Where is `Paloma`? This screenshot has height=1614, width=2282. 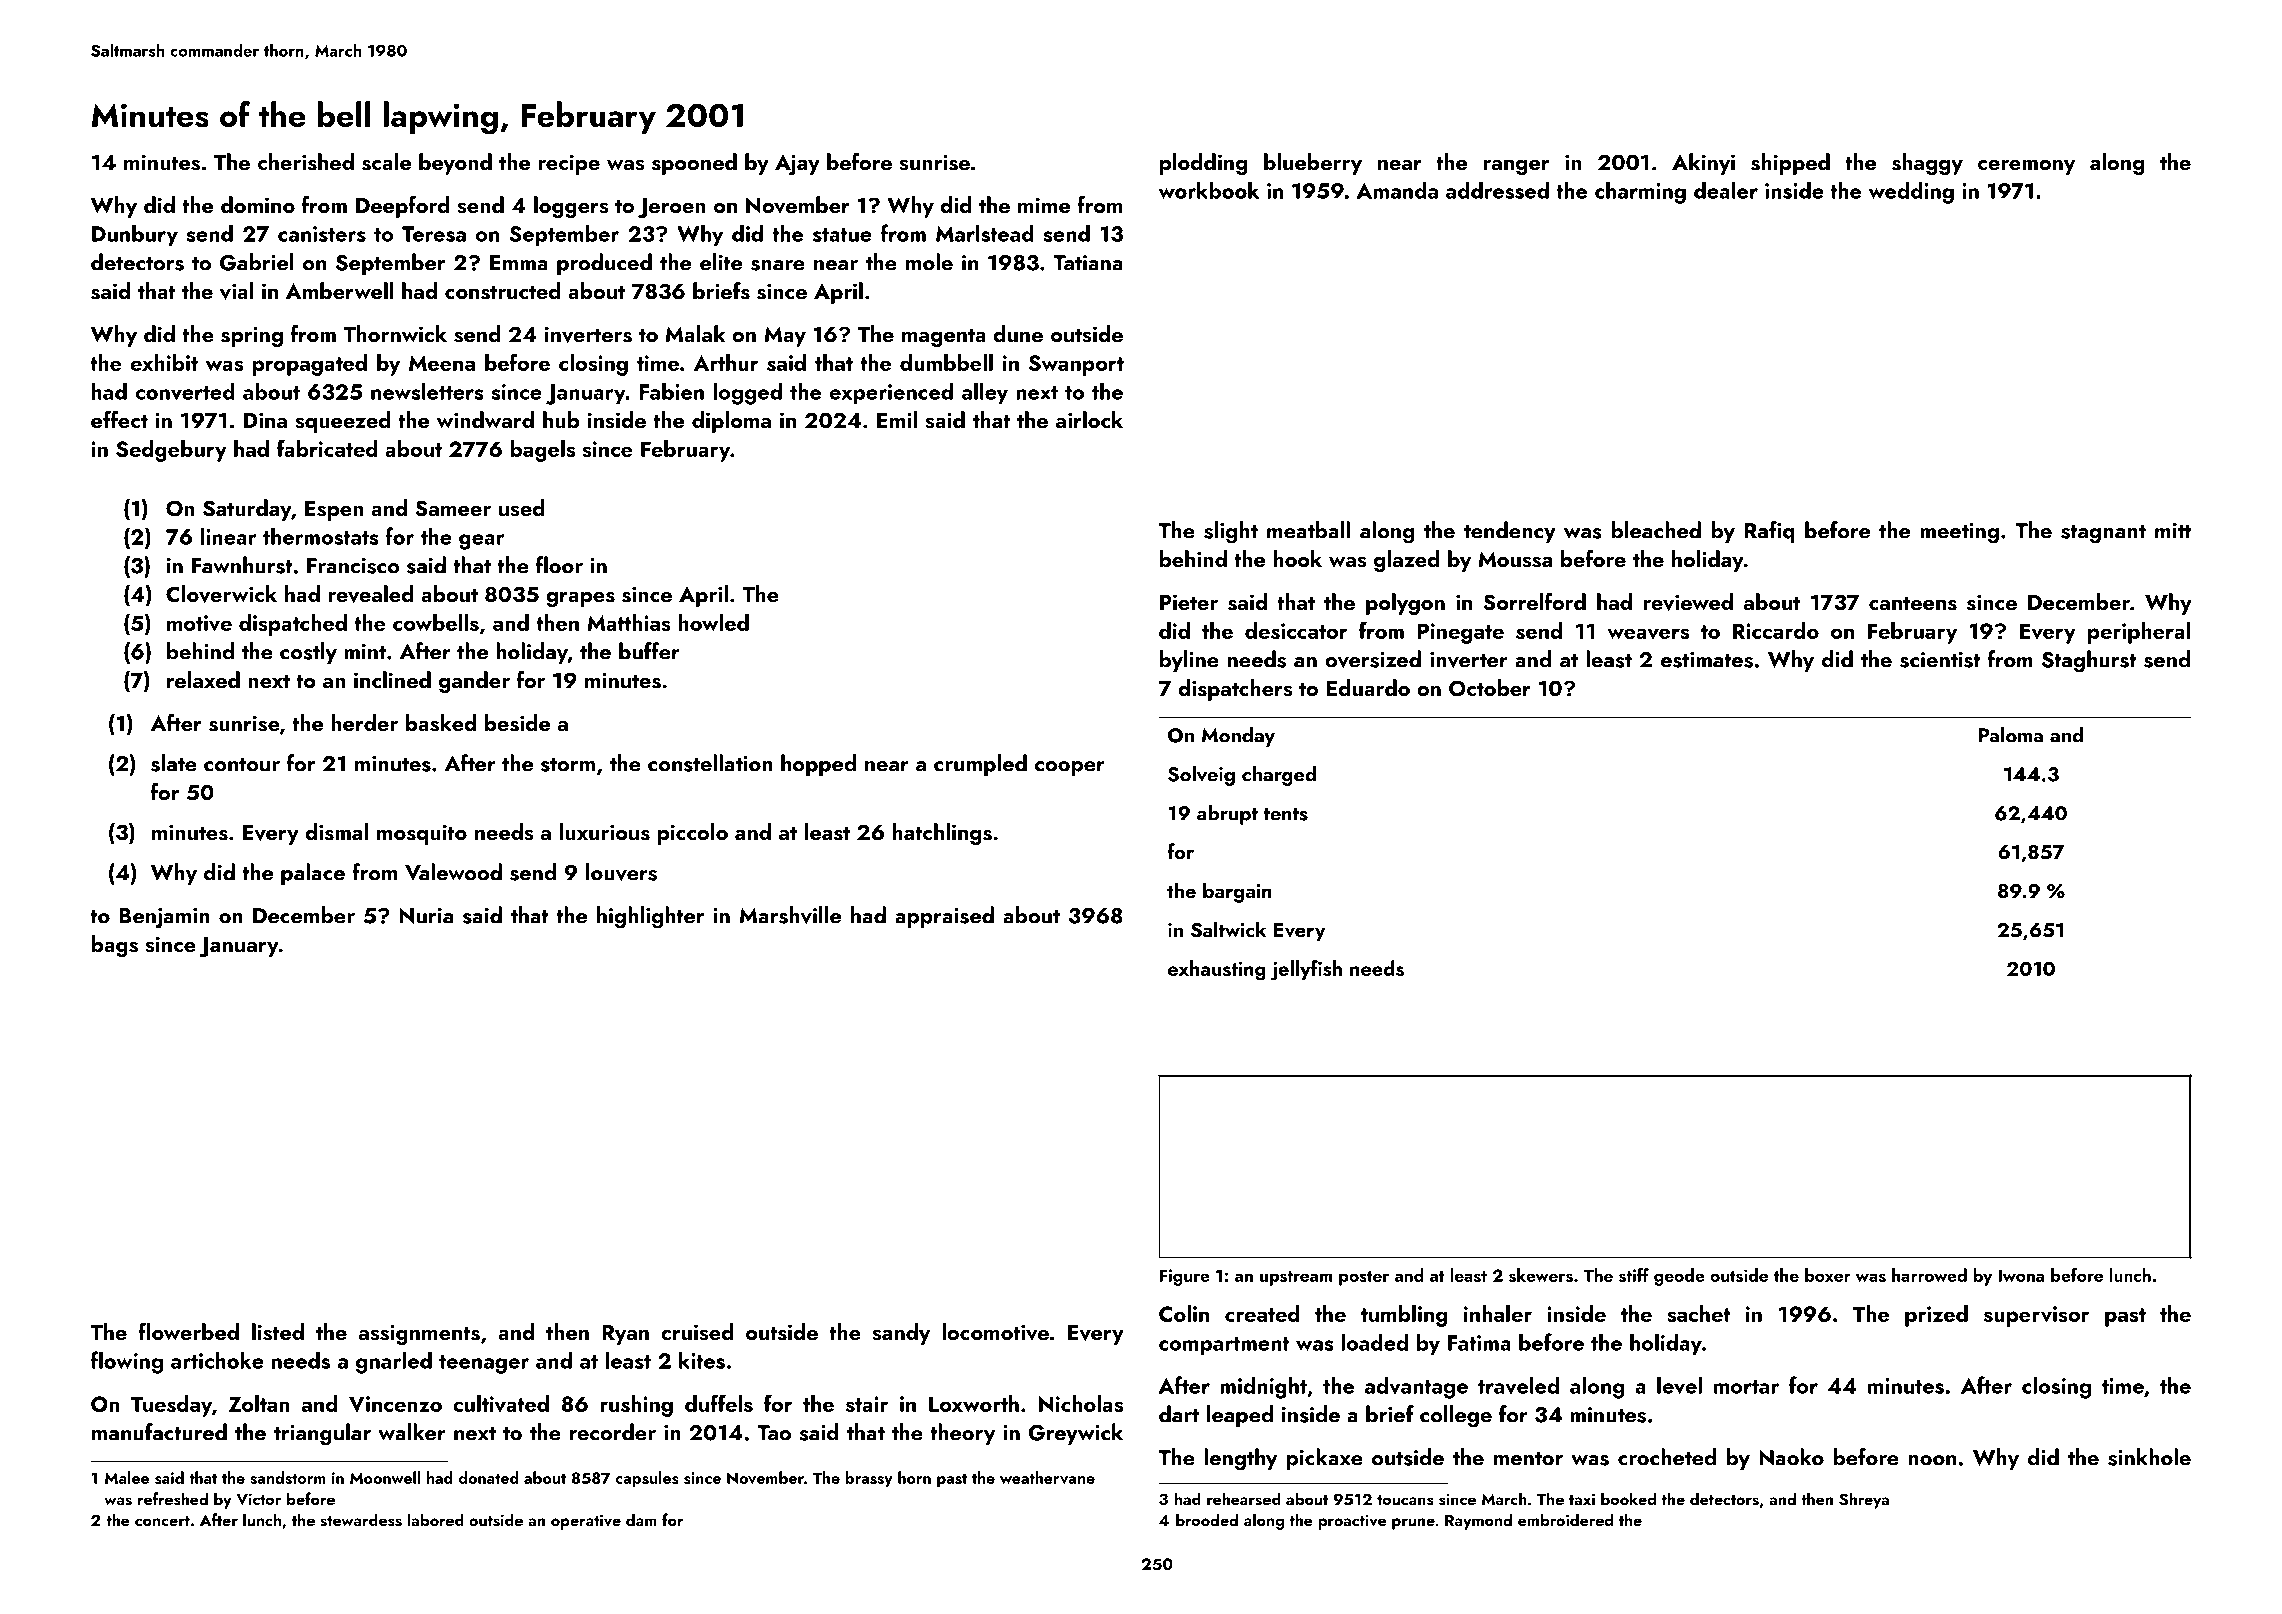
Paloma is located at coordinates (2011, 735).
